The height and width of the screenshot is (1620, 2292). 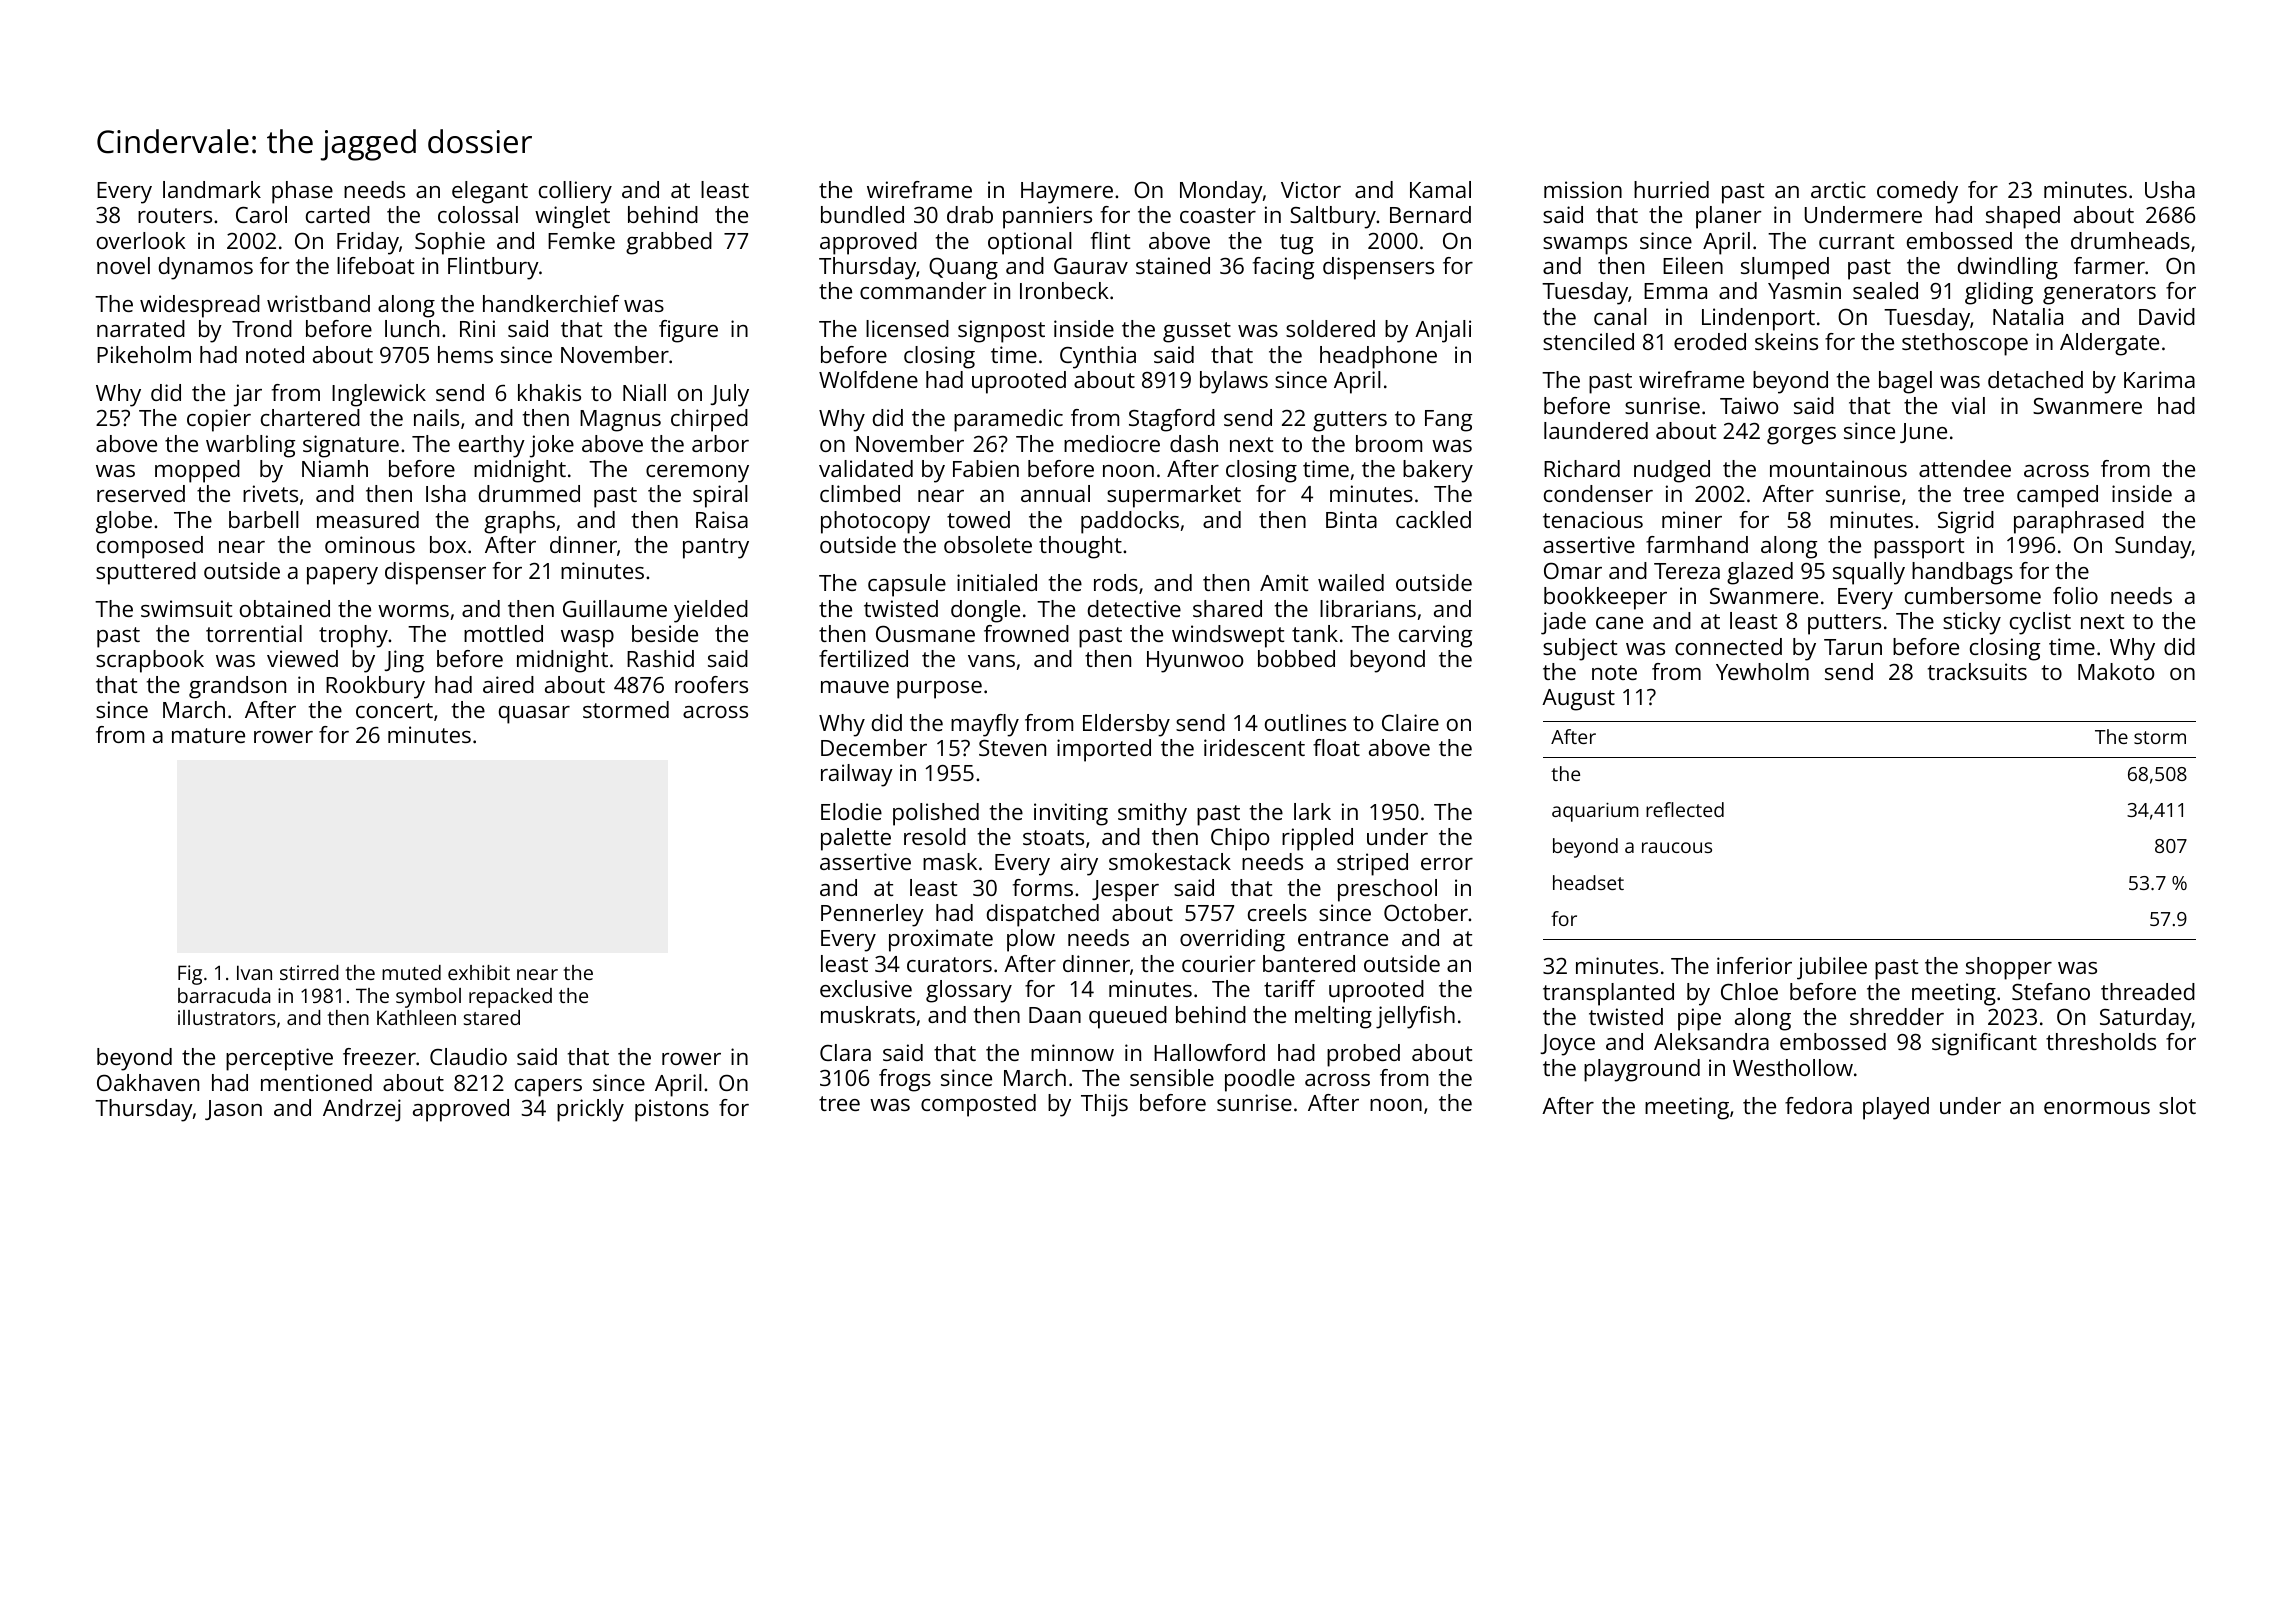 What do you see at coordinates (2170, 189) in the screenshot?
I see `Usha` at bounding box center [2170, 189].
